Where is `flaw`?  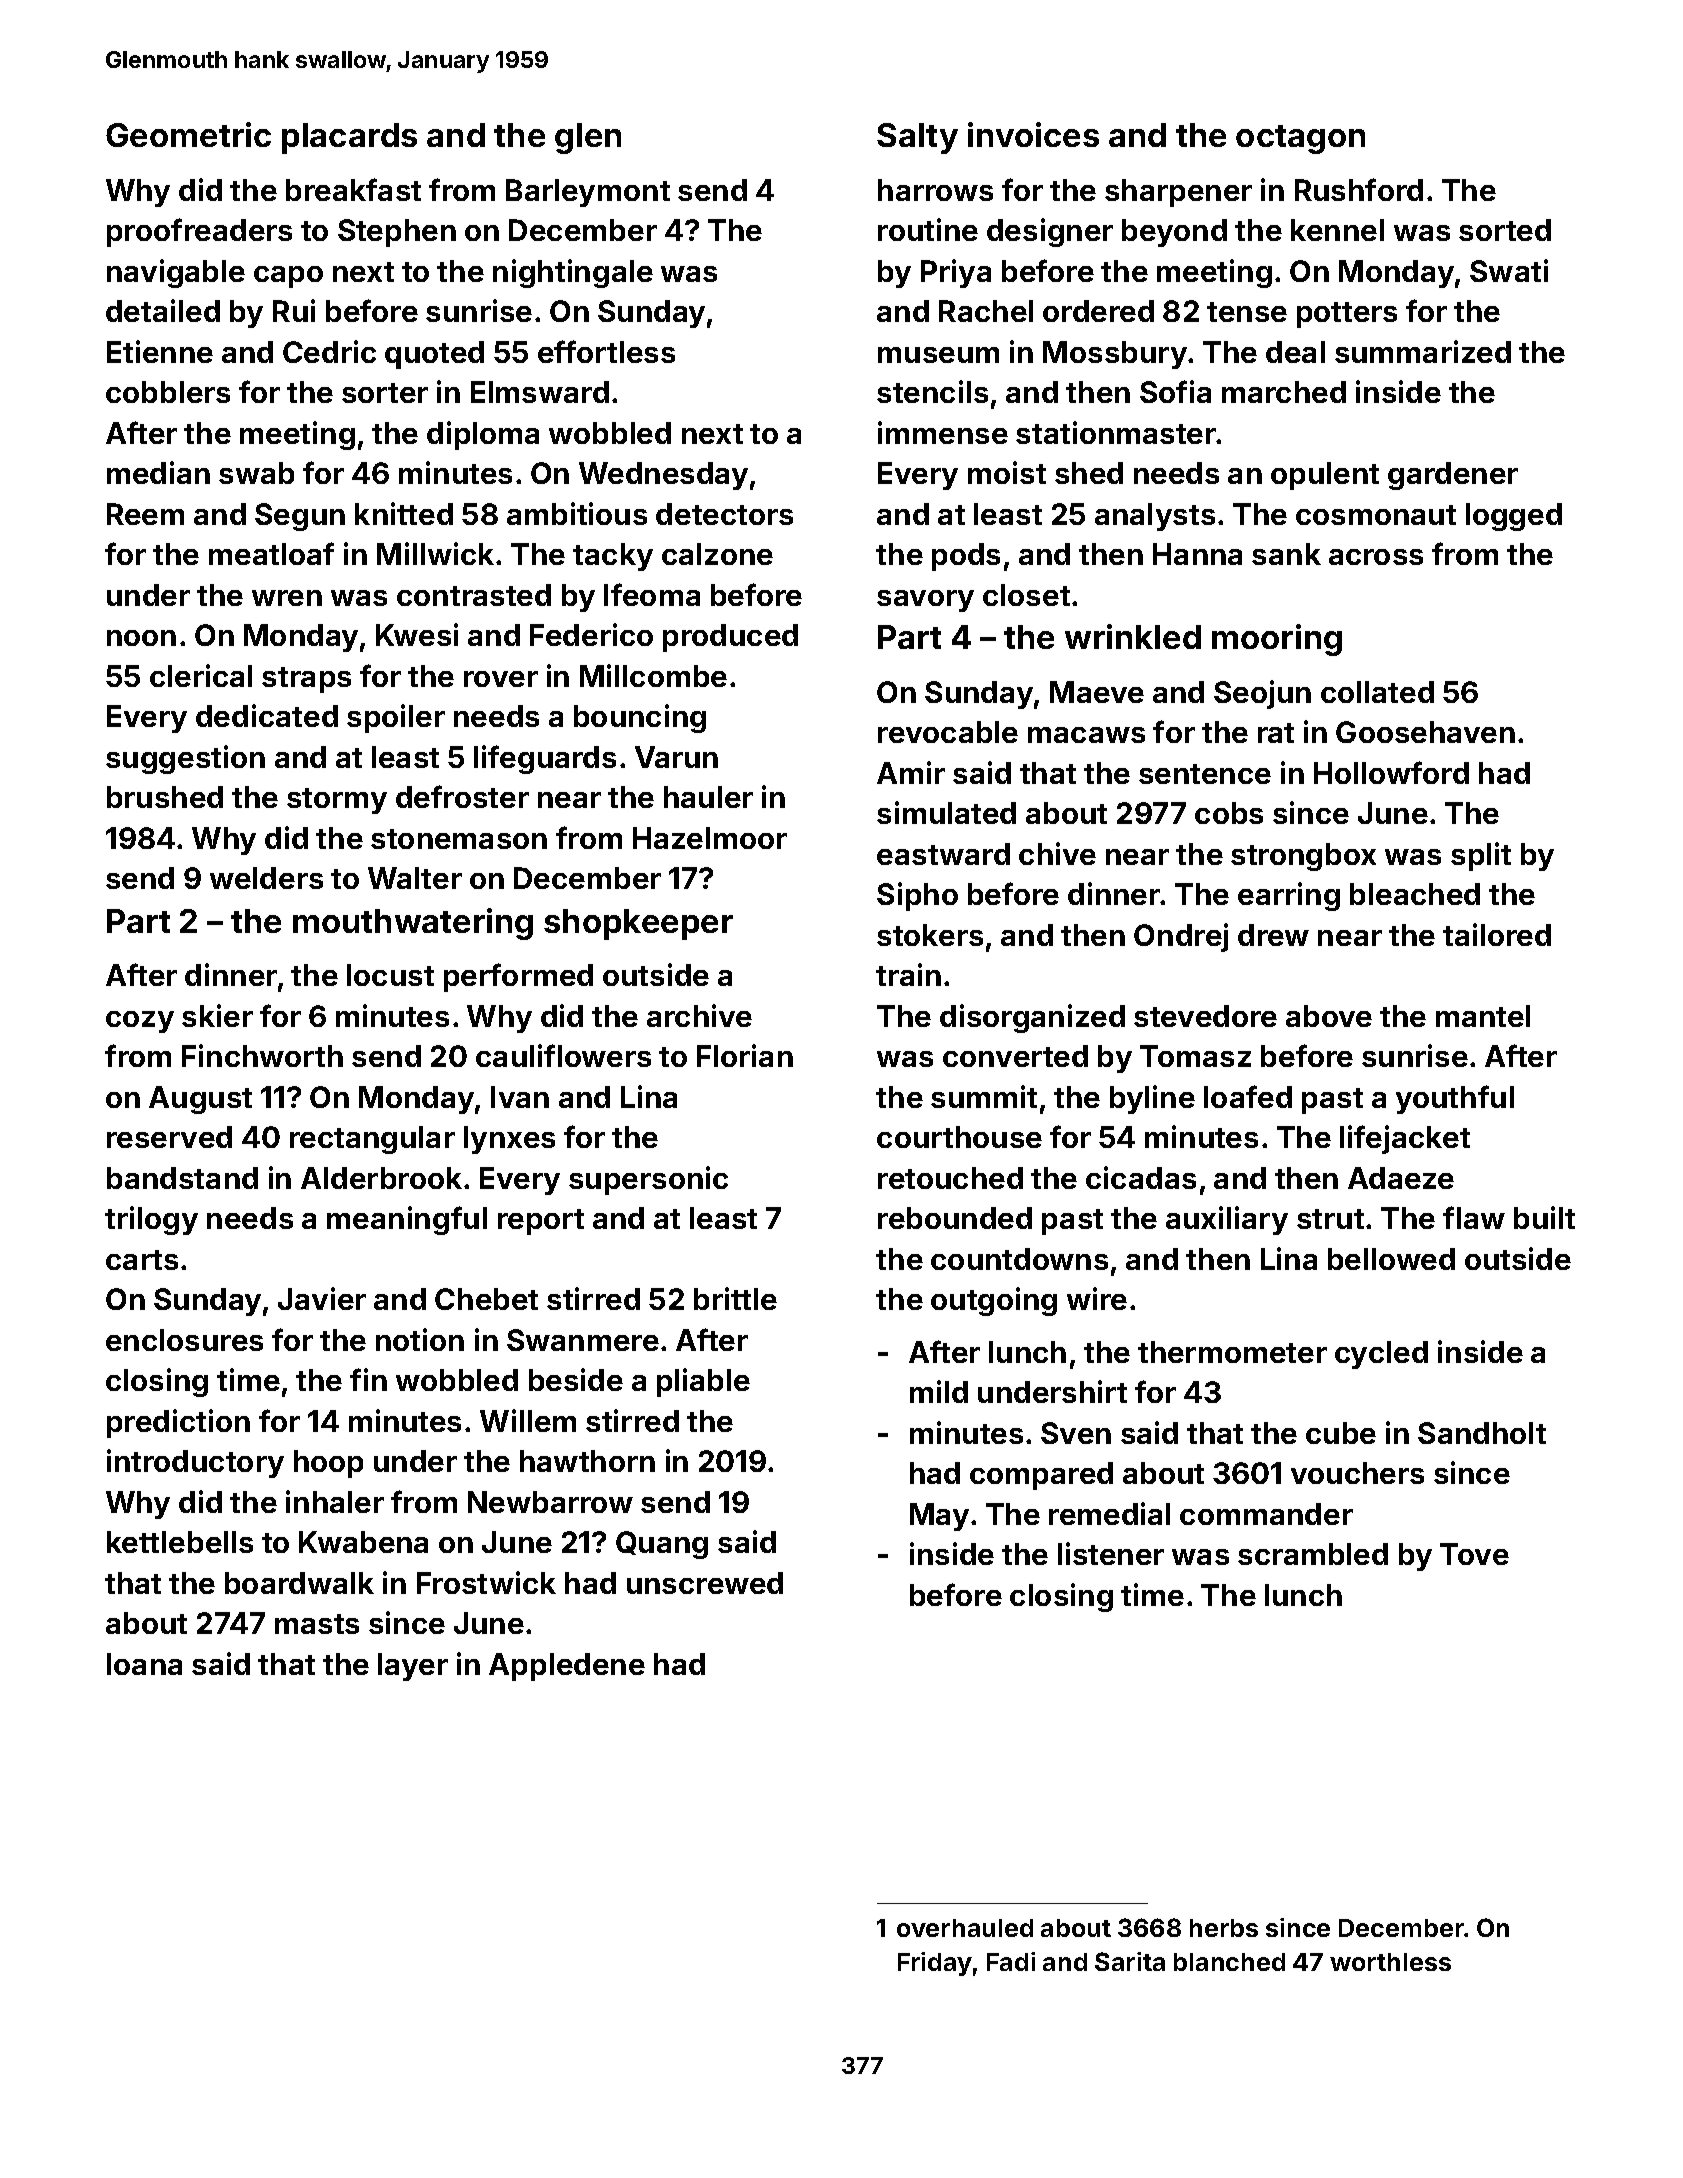
flaw is located at coordinates (1474, 1217).
